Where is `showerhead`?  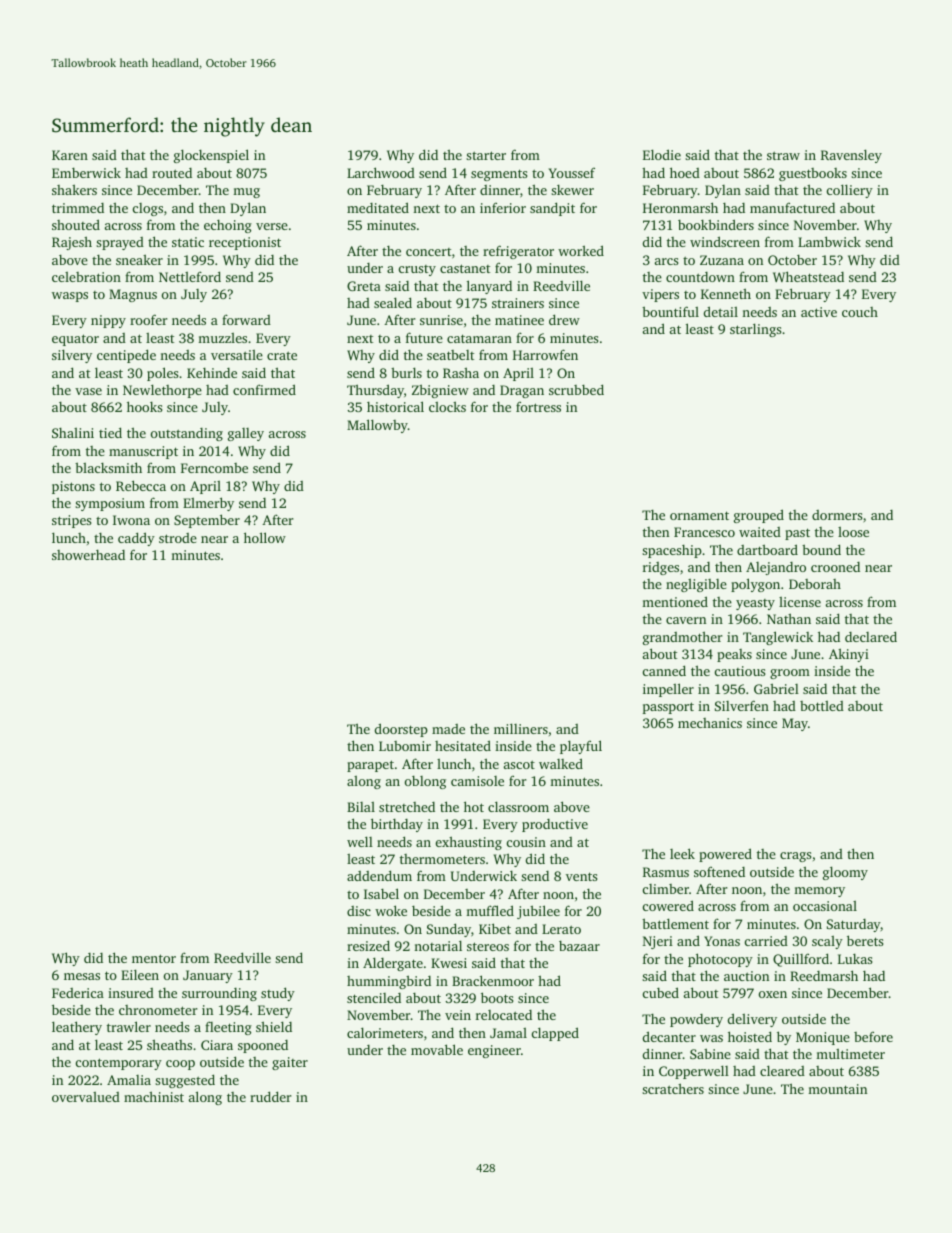 showerhead is located at coordinates (88, 555).
